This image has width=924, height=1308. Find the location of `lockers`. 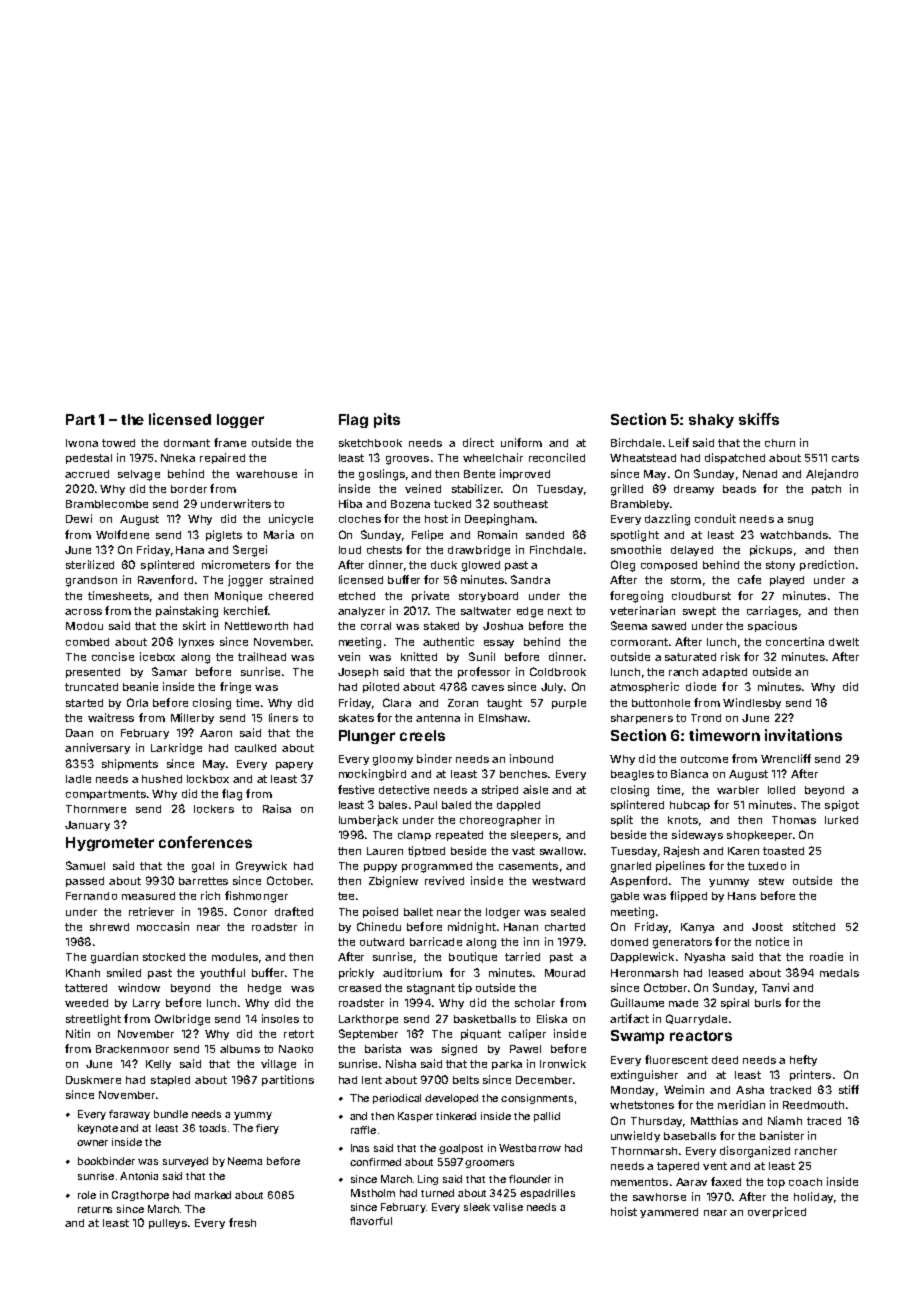

lockers is located at coordinates (214, 809).
